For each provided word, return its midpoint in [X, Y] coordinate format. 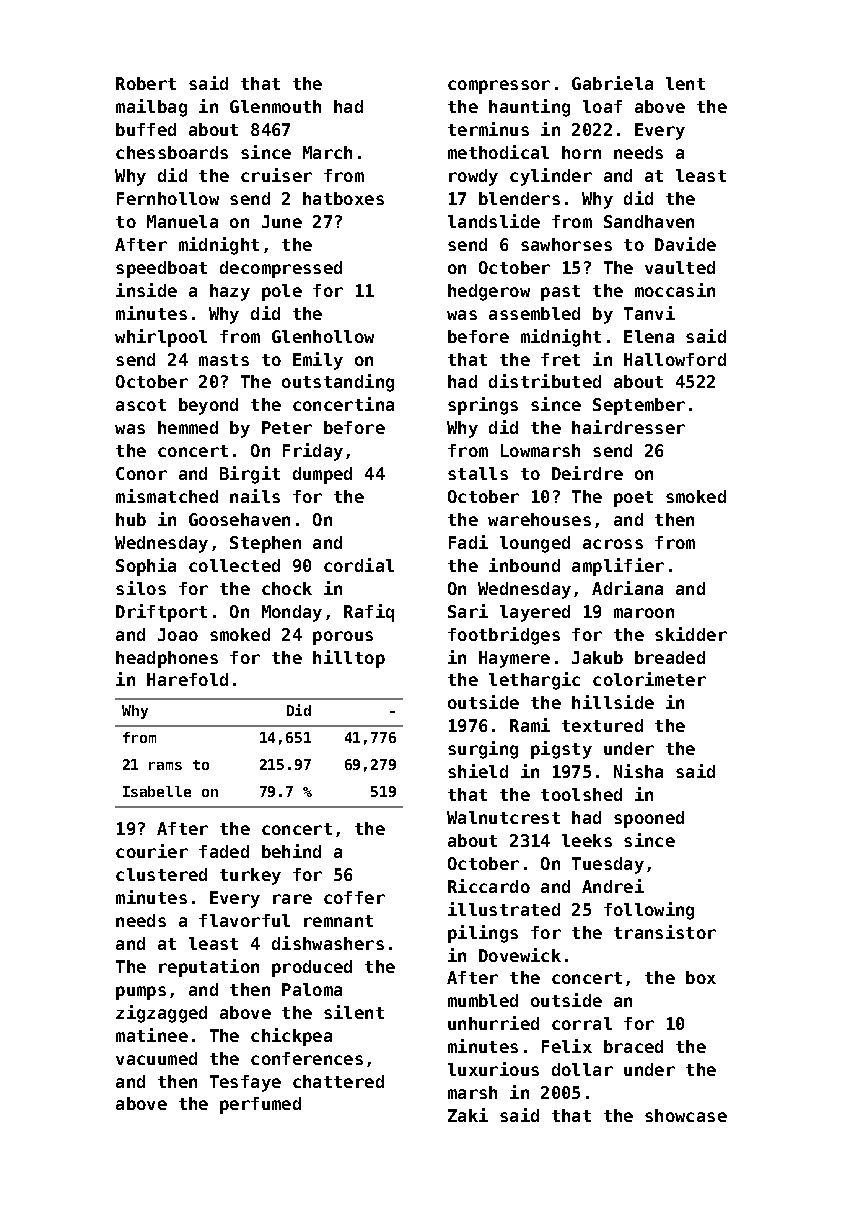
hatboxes [343, 198]
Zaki [468, 1115]
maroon [644, 613]
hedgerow [489, 292]
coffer [354, 897]
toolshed [581, 794]
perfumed [260, 1105]
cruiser [276, 175]
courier [152, 851]
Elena [649, 336]
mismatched [167, 496]
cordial [359, 565]
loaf [602, 106]
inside [146, 290]
